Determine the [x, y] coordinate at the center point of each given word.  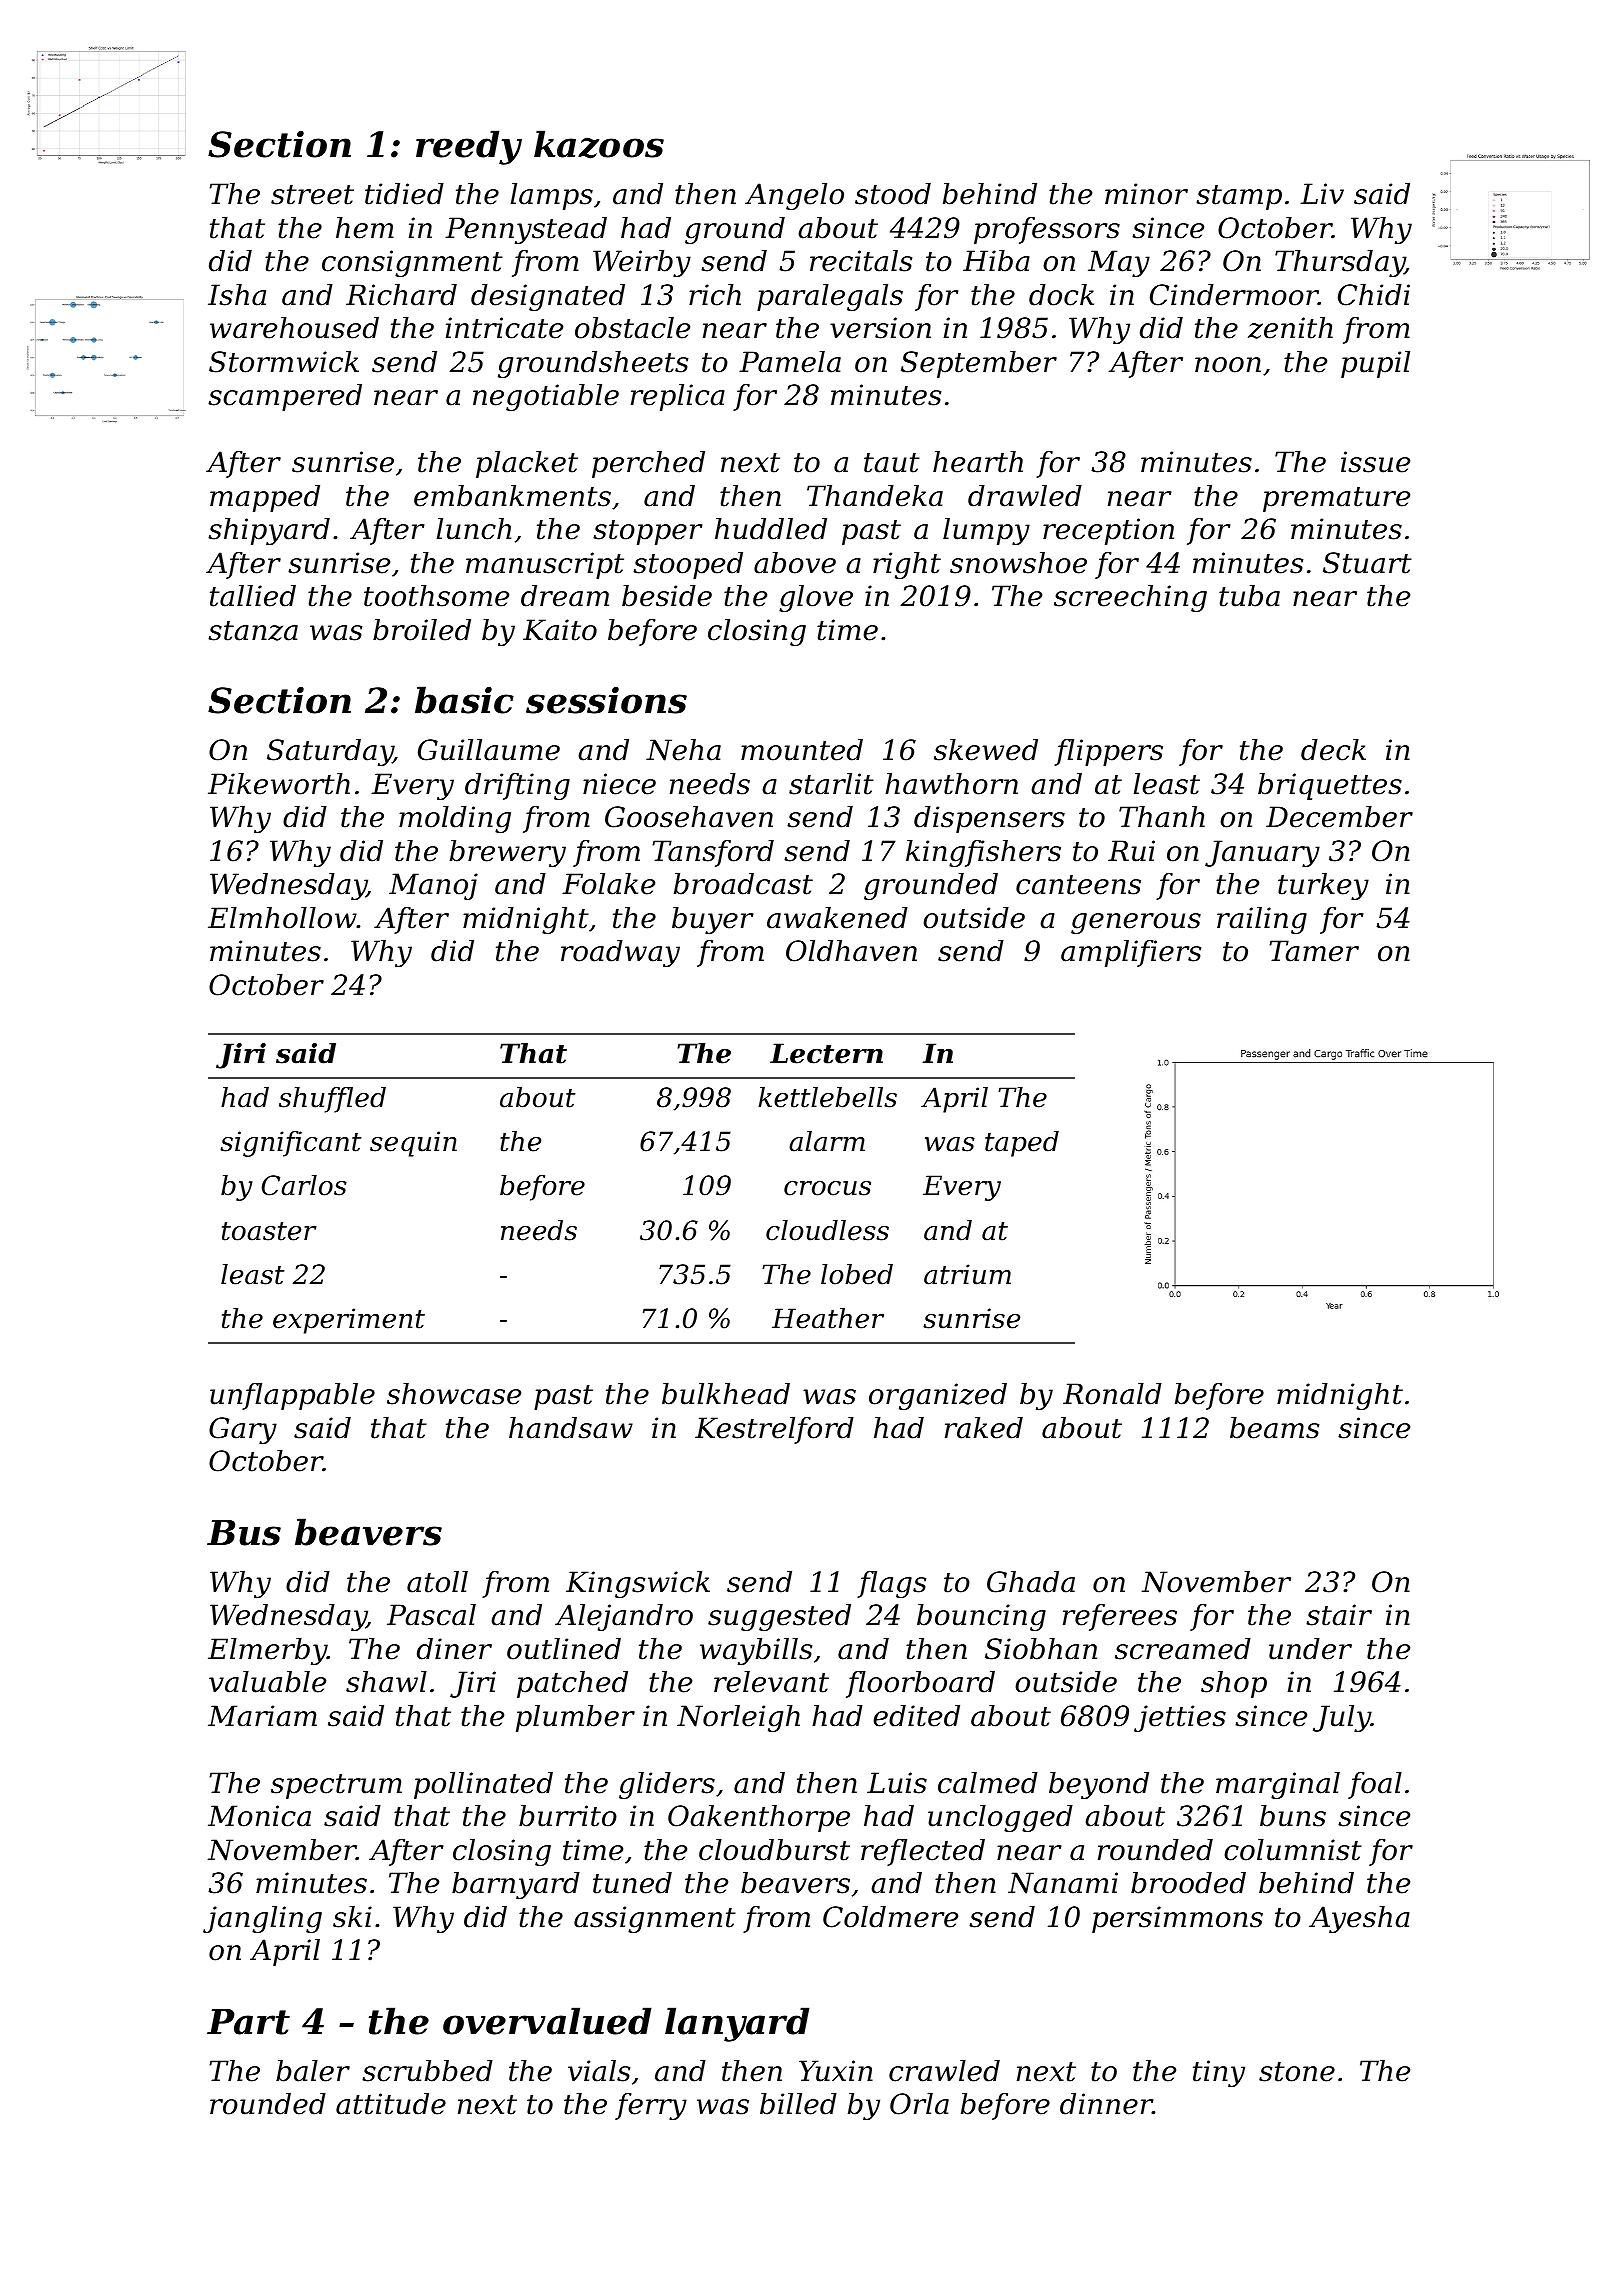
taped [1022, 1144]
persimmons [1177, 1919]
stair [1339, 1615]
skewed [986, 750]
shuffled [332, 1100]
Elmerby [267, 1651]
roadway [620, 953]
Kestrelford [774, 1430]
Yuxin [836, 2071]
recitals [861, 261]
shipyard [269, 531]
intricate [504, 328]
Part [248, 2022]
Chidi [1374, 295]
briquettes [1330, 786]
